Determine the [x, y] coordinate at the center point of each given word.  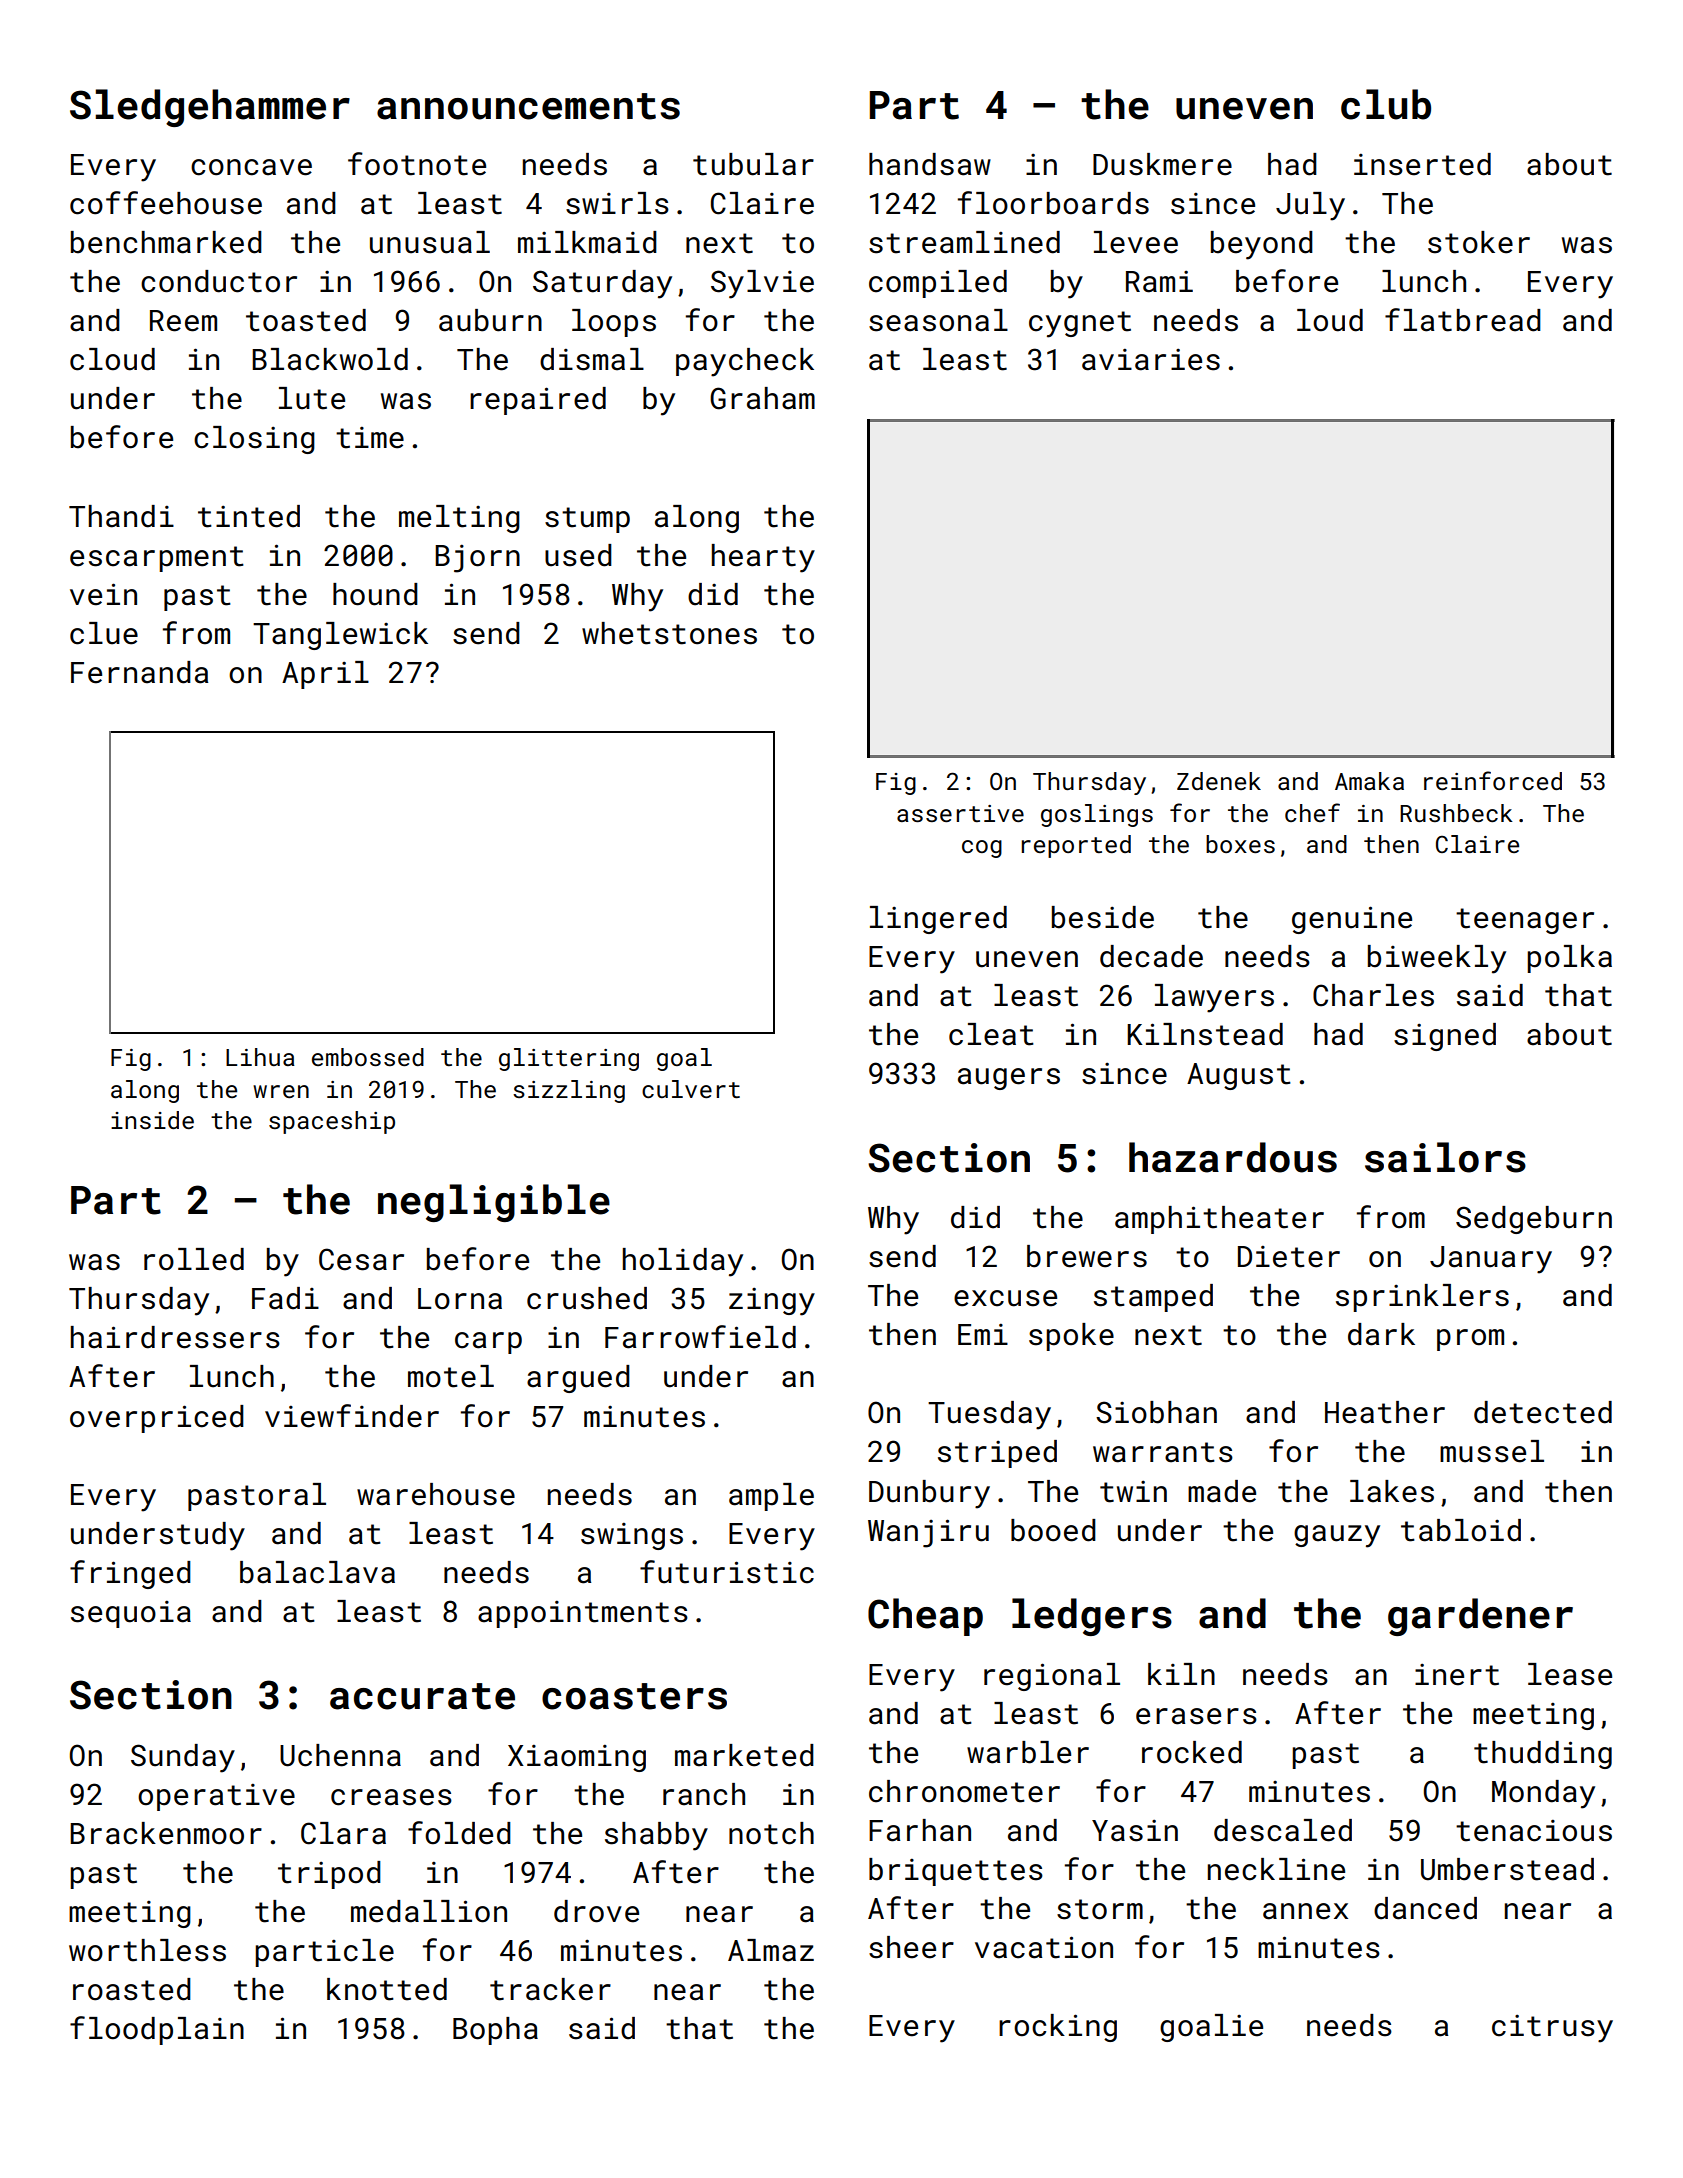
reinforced [1493, 780]
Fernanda [139, 672]
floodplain [157, 2030]
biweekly [1437, 959]
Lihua [260, 1057]
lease [1570, 1674]
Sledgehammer [210, 108]
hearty [763, 558]
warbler [1028, 1752]
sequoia [131, 1614]
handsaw [930, 164]
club [1386, 104]
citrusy [1552, 2029]
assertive [960, 813]
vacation [1044, 1947]
